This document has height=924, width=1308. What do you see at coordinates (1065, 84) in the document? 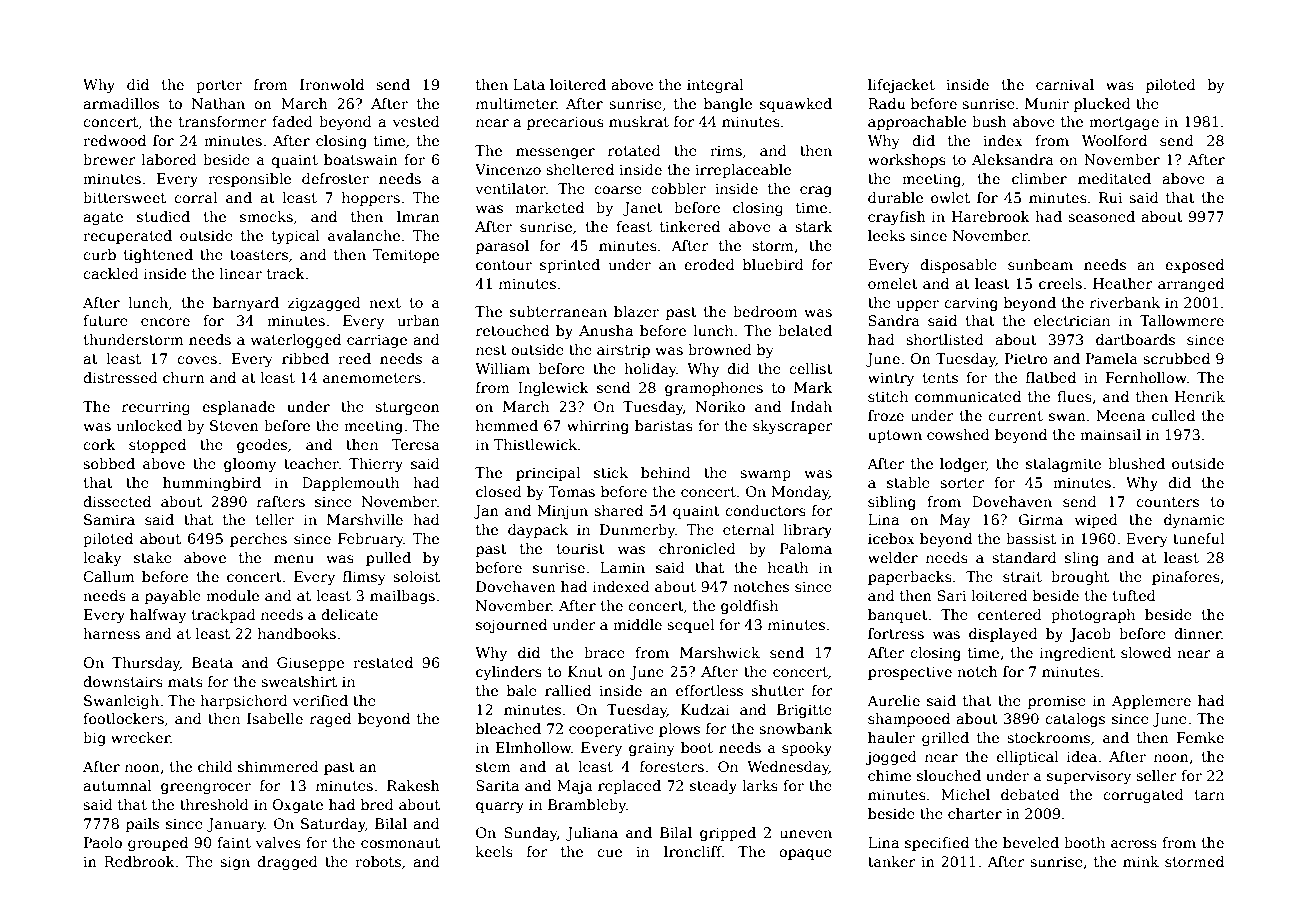
I see `carnival` at bounding box center [1065, 84].
